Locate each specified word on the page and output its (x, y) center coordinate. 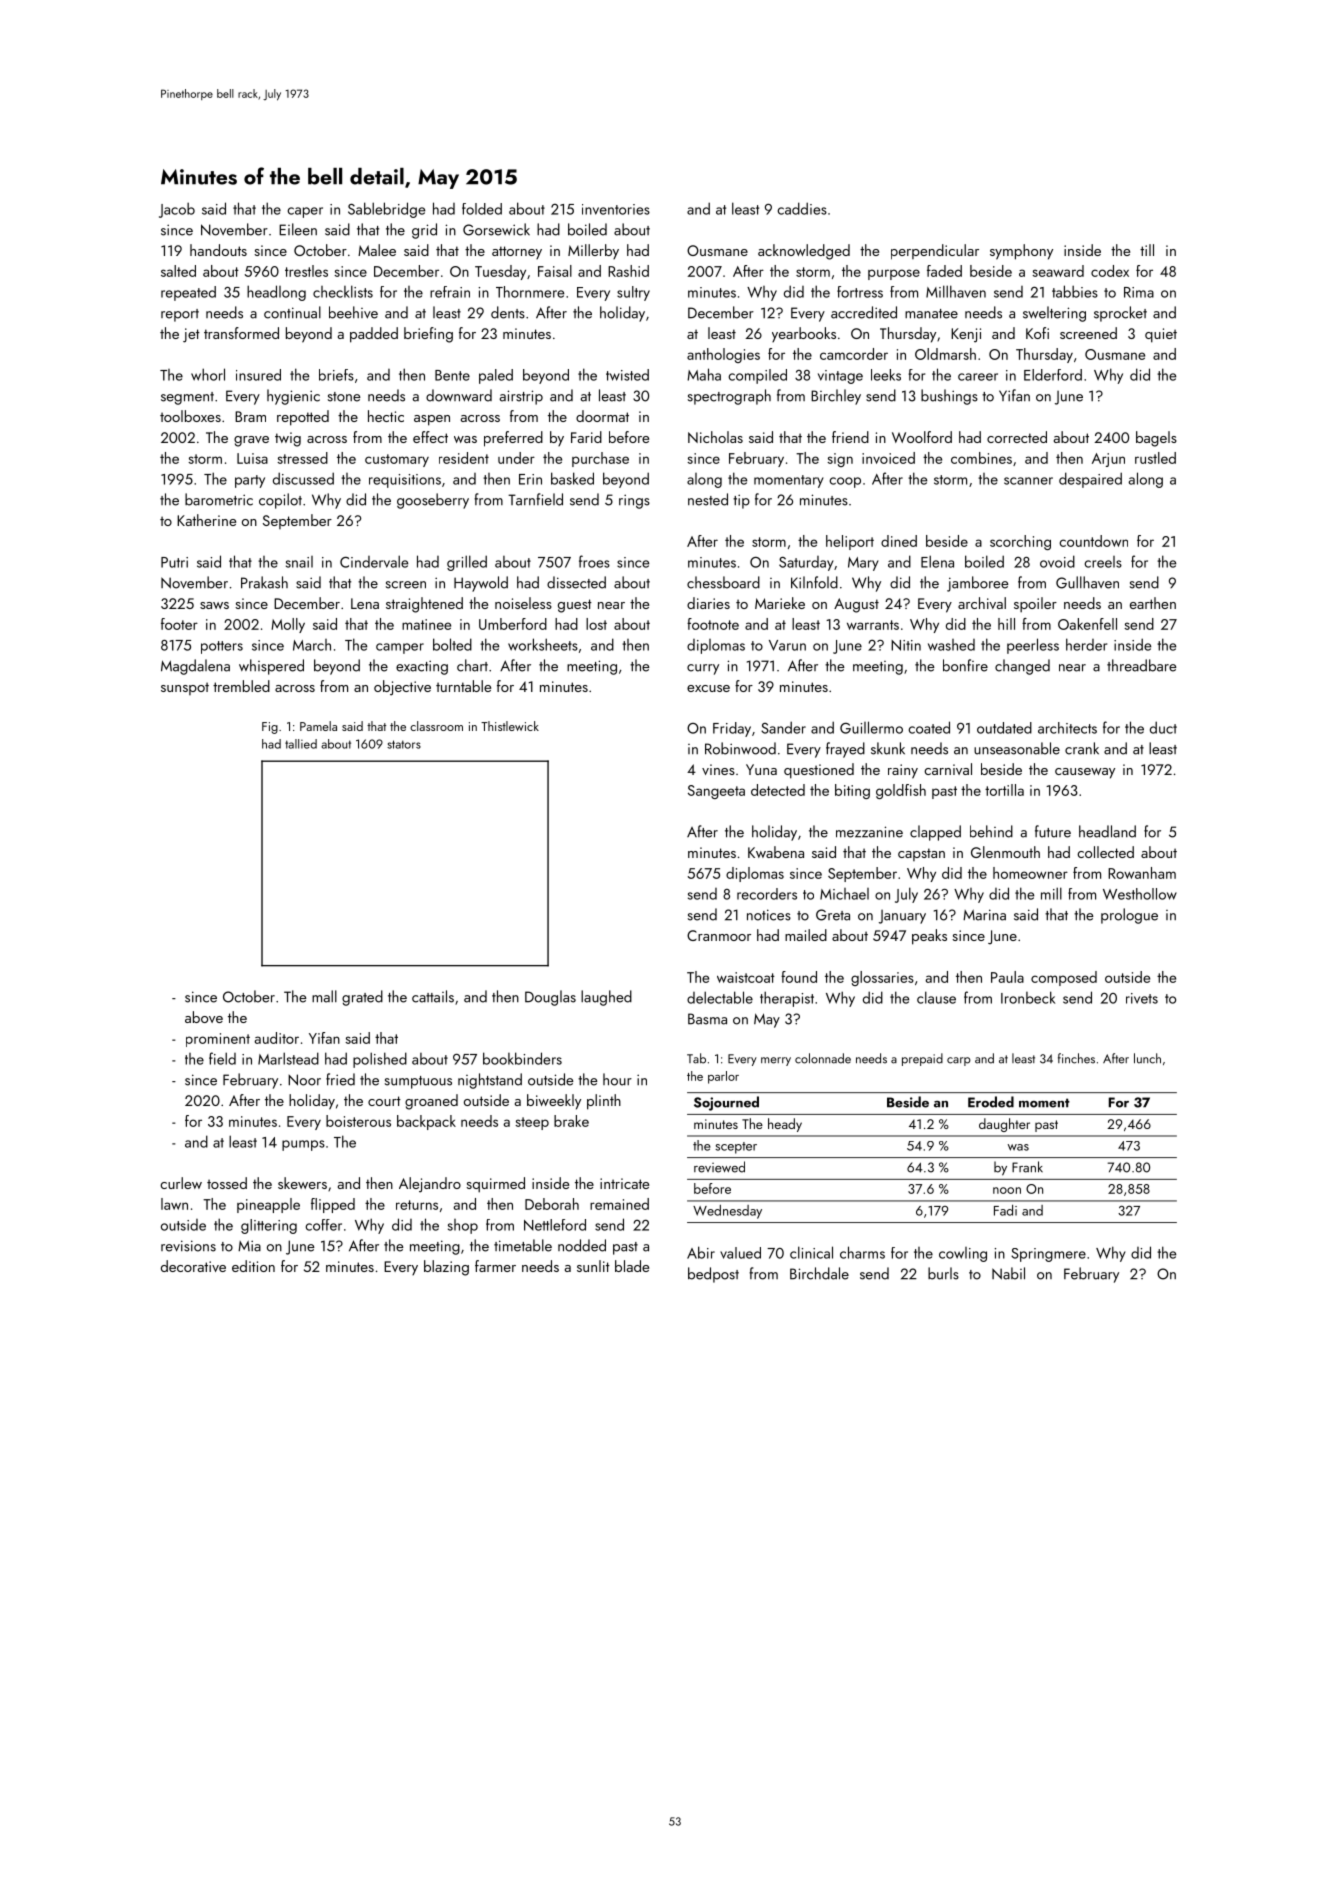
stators (404, 744)
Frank (1027, 1167)
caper (305, 212)
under (516, 458)
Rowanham (1142, 873)
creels (1103, 562)
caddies (802, 208)
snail (299, 562)
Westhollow (1140, 894)
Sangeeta (716, 792)
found (799, 977)
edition (253, 1266)
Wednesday (727, 1212)
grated (362, 998)
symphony (1021, 252)
